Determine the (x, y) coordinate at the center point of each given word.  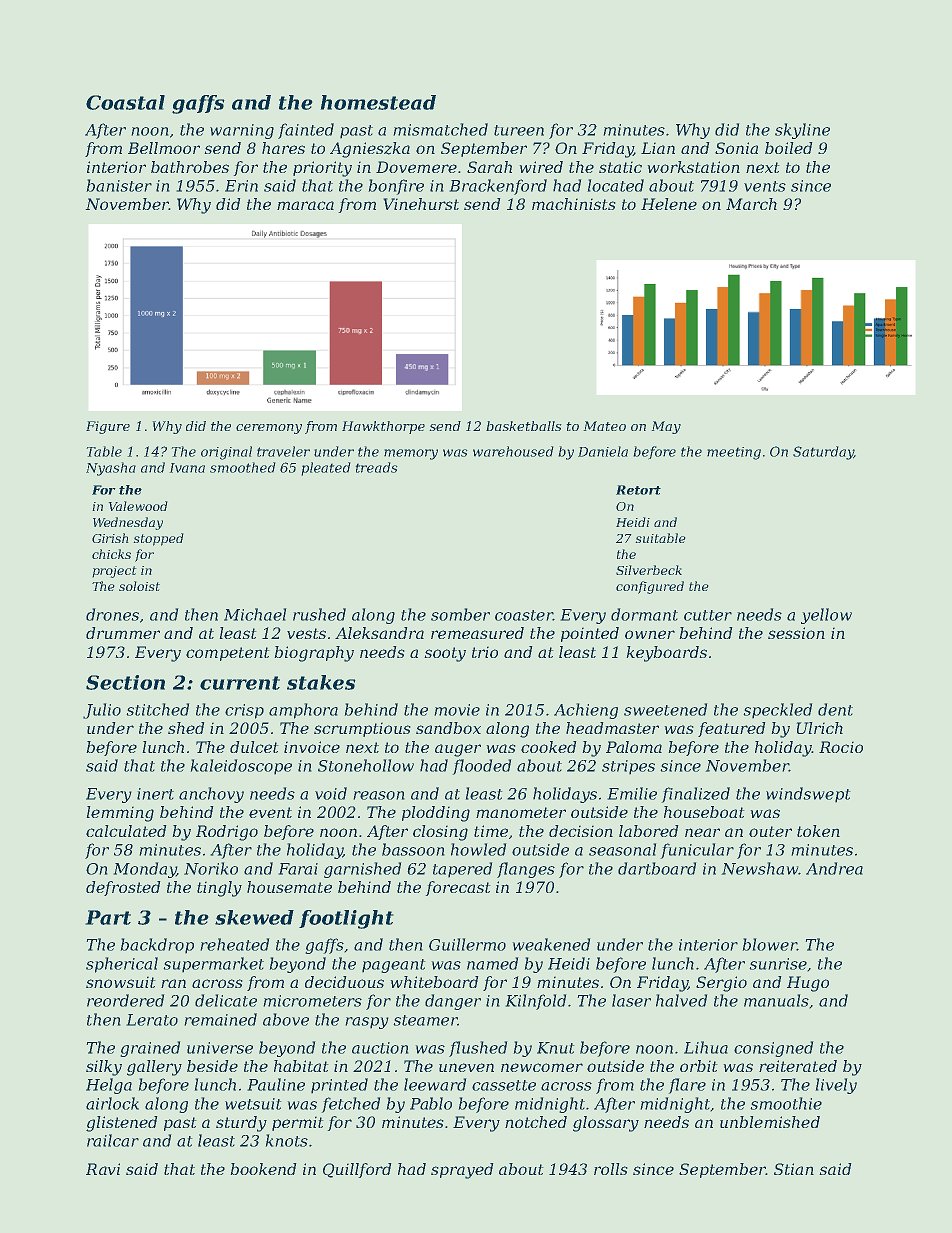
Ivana (187, 468)
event (270, 812)
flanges (526, 870)
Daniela (603, 451)
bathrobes (190, 167)
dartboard (657, 868)
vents (765, 186)
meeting (734, 453)
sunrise (778, 964)
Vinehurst (421, 204)
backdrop (157, 946)
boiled (789, 148)
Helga (109, 1086)
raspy (367, 1023)
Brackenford (498, 187)
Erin (241, 186)
